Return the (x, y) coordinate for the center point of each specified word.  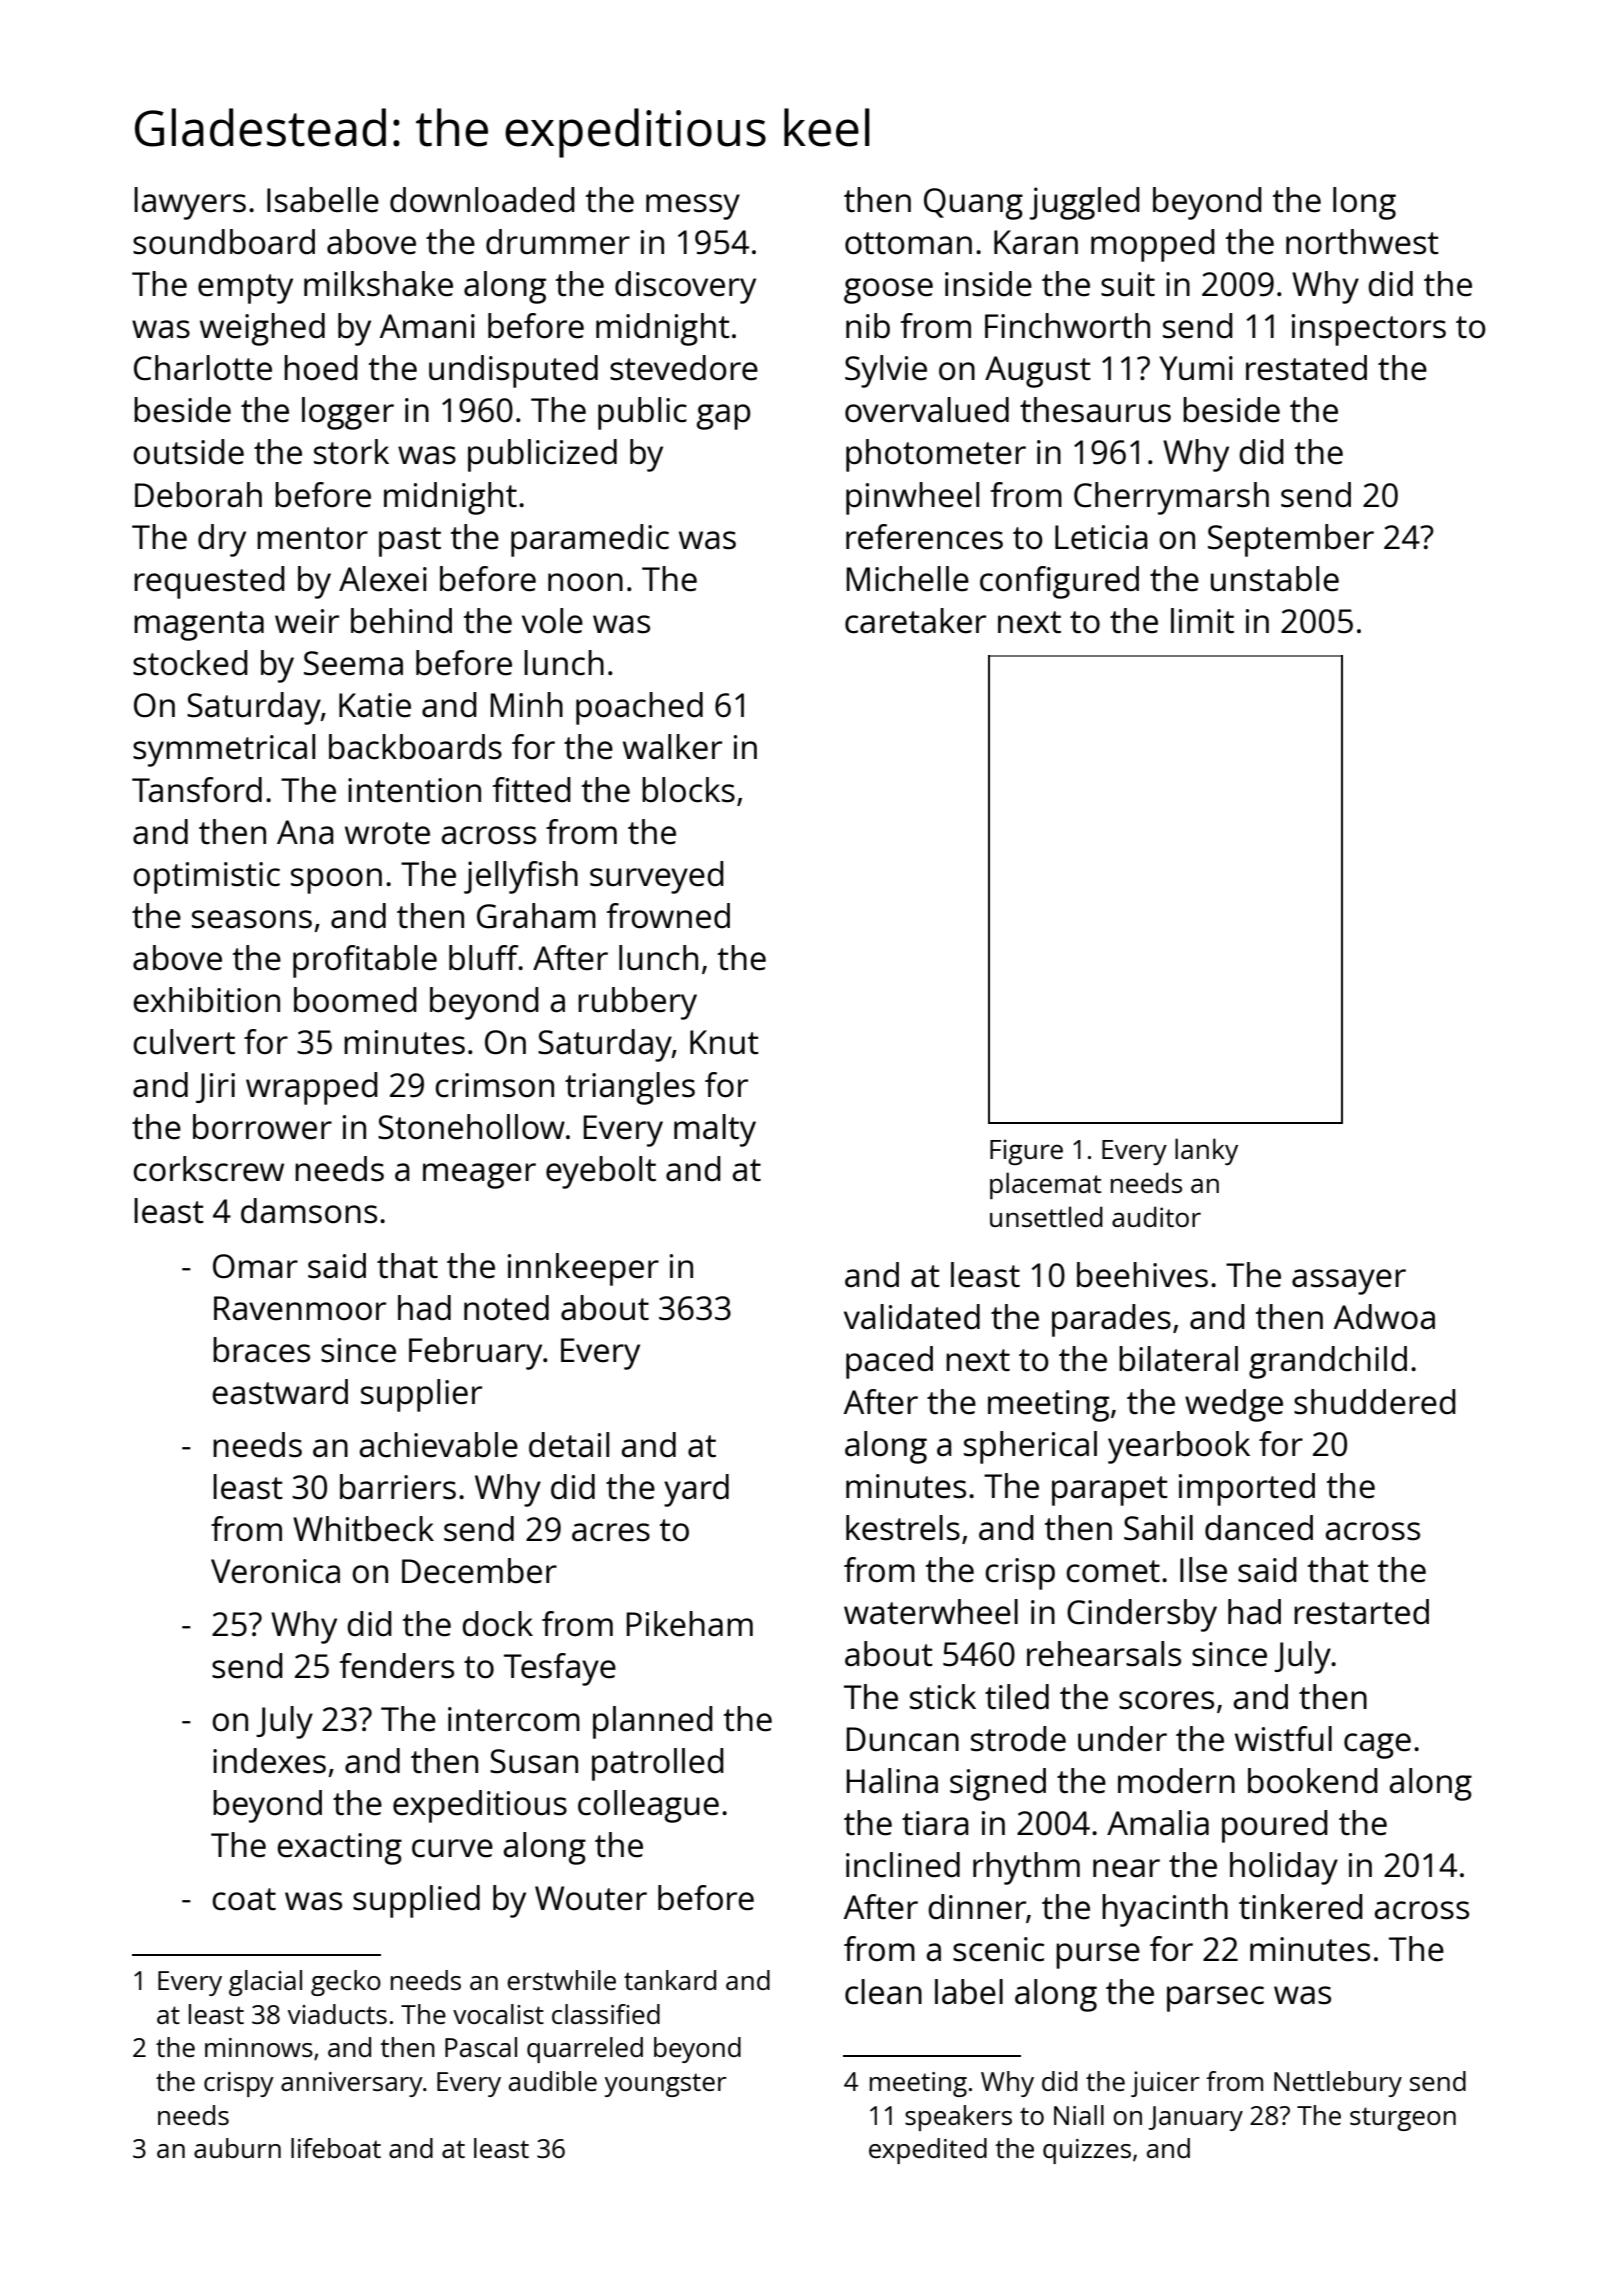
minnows (259, 2047)
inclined (903, 1865)
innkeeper (583, 1269)
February (475, 1353)
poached (639, 708)
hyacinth (1165, 1910)
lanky (1206, 1151)
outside (188, 452)
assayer (1349, 1282)
